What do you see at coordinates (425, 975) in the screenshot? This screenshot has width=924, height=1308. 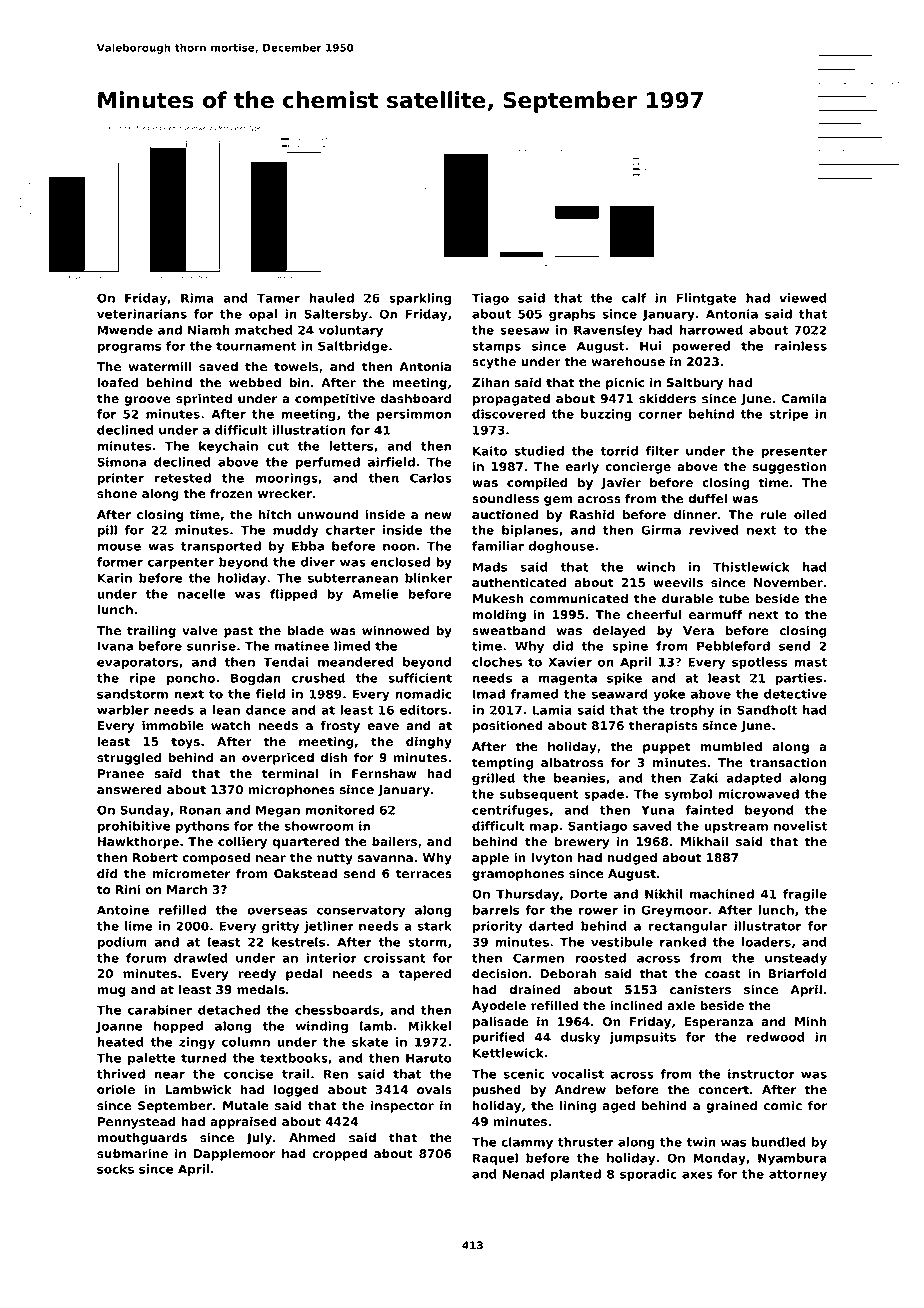 I see `tapered` at bounding box center [425, 975].
